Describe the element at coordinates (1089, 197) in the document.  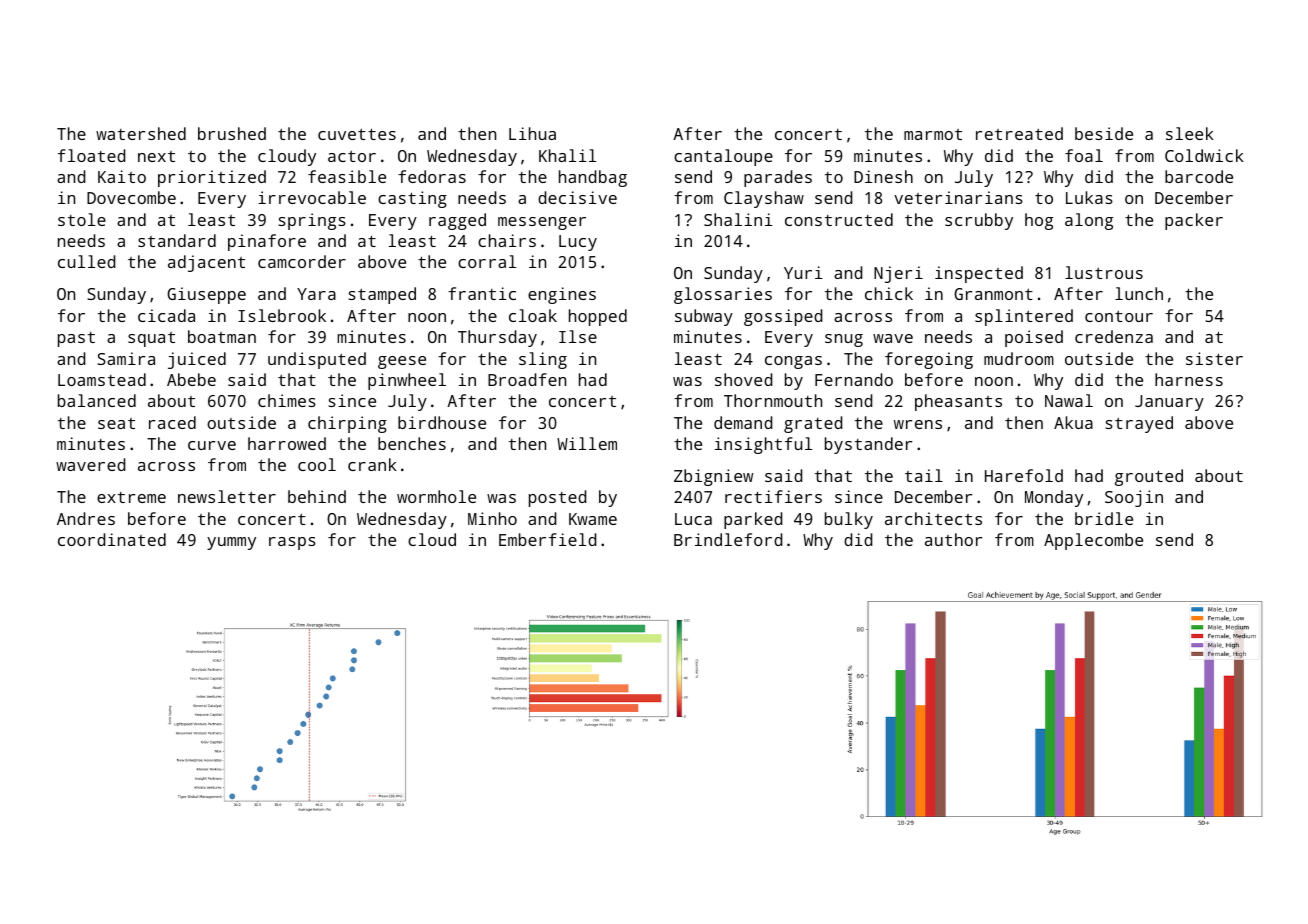
I see `Lukas` at that location.
